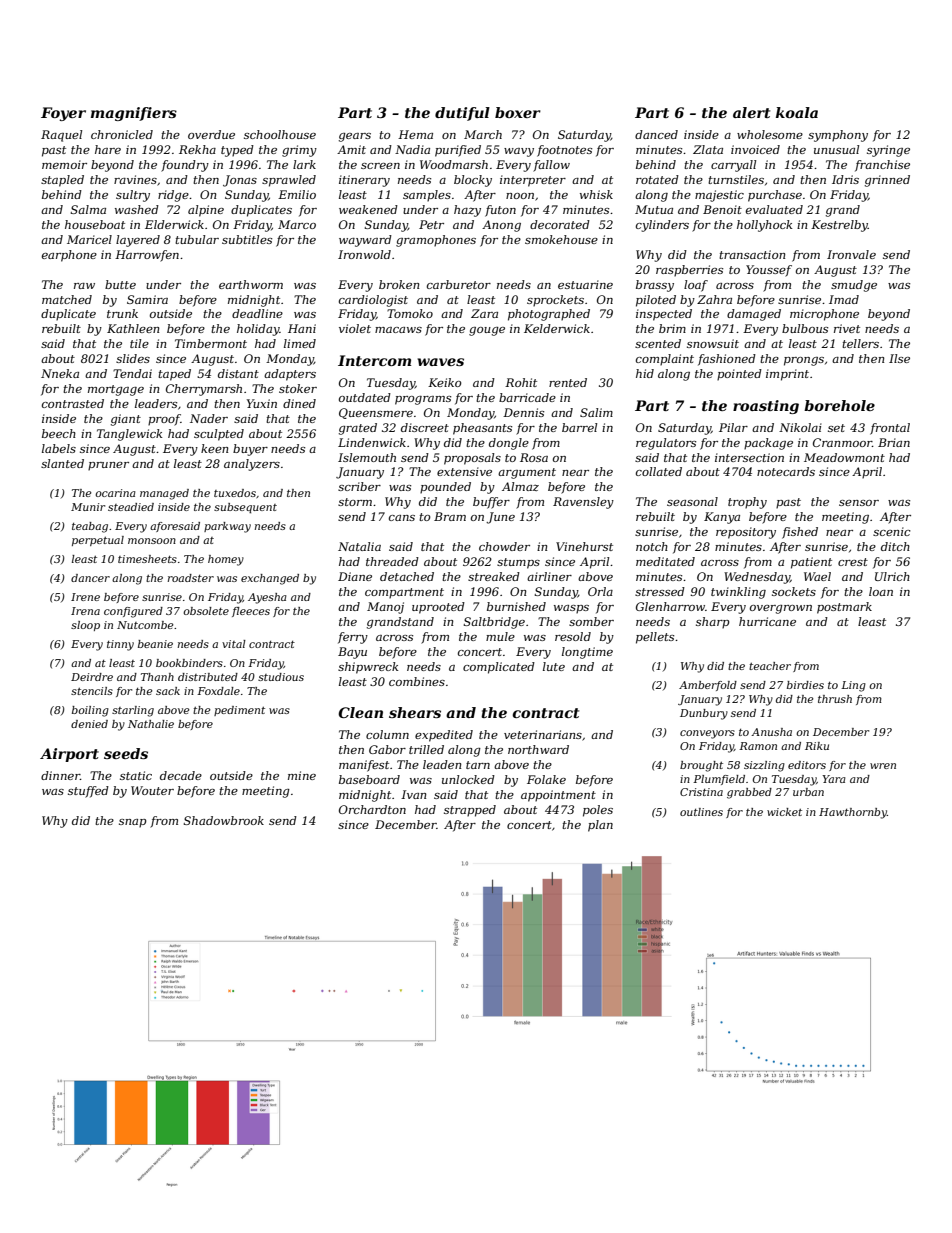  Describe the element at coordinates (120, 284) in the screenshot. I see `butte` at that location.
